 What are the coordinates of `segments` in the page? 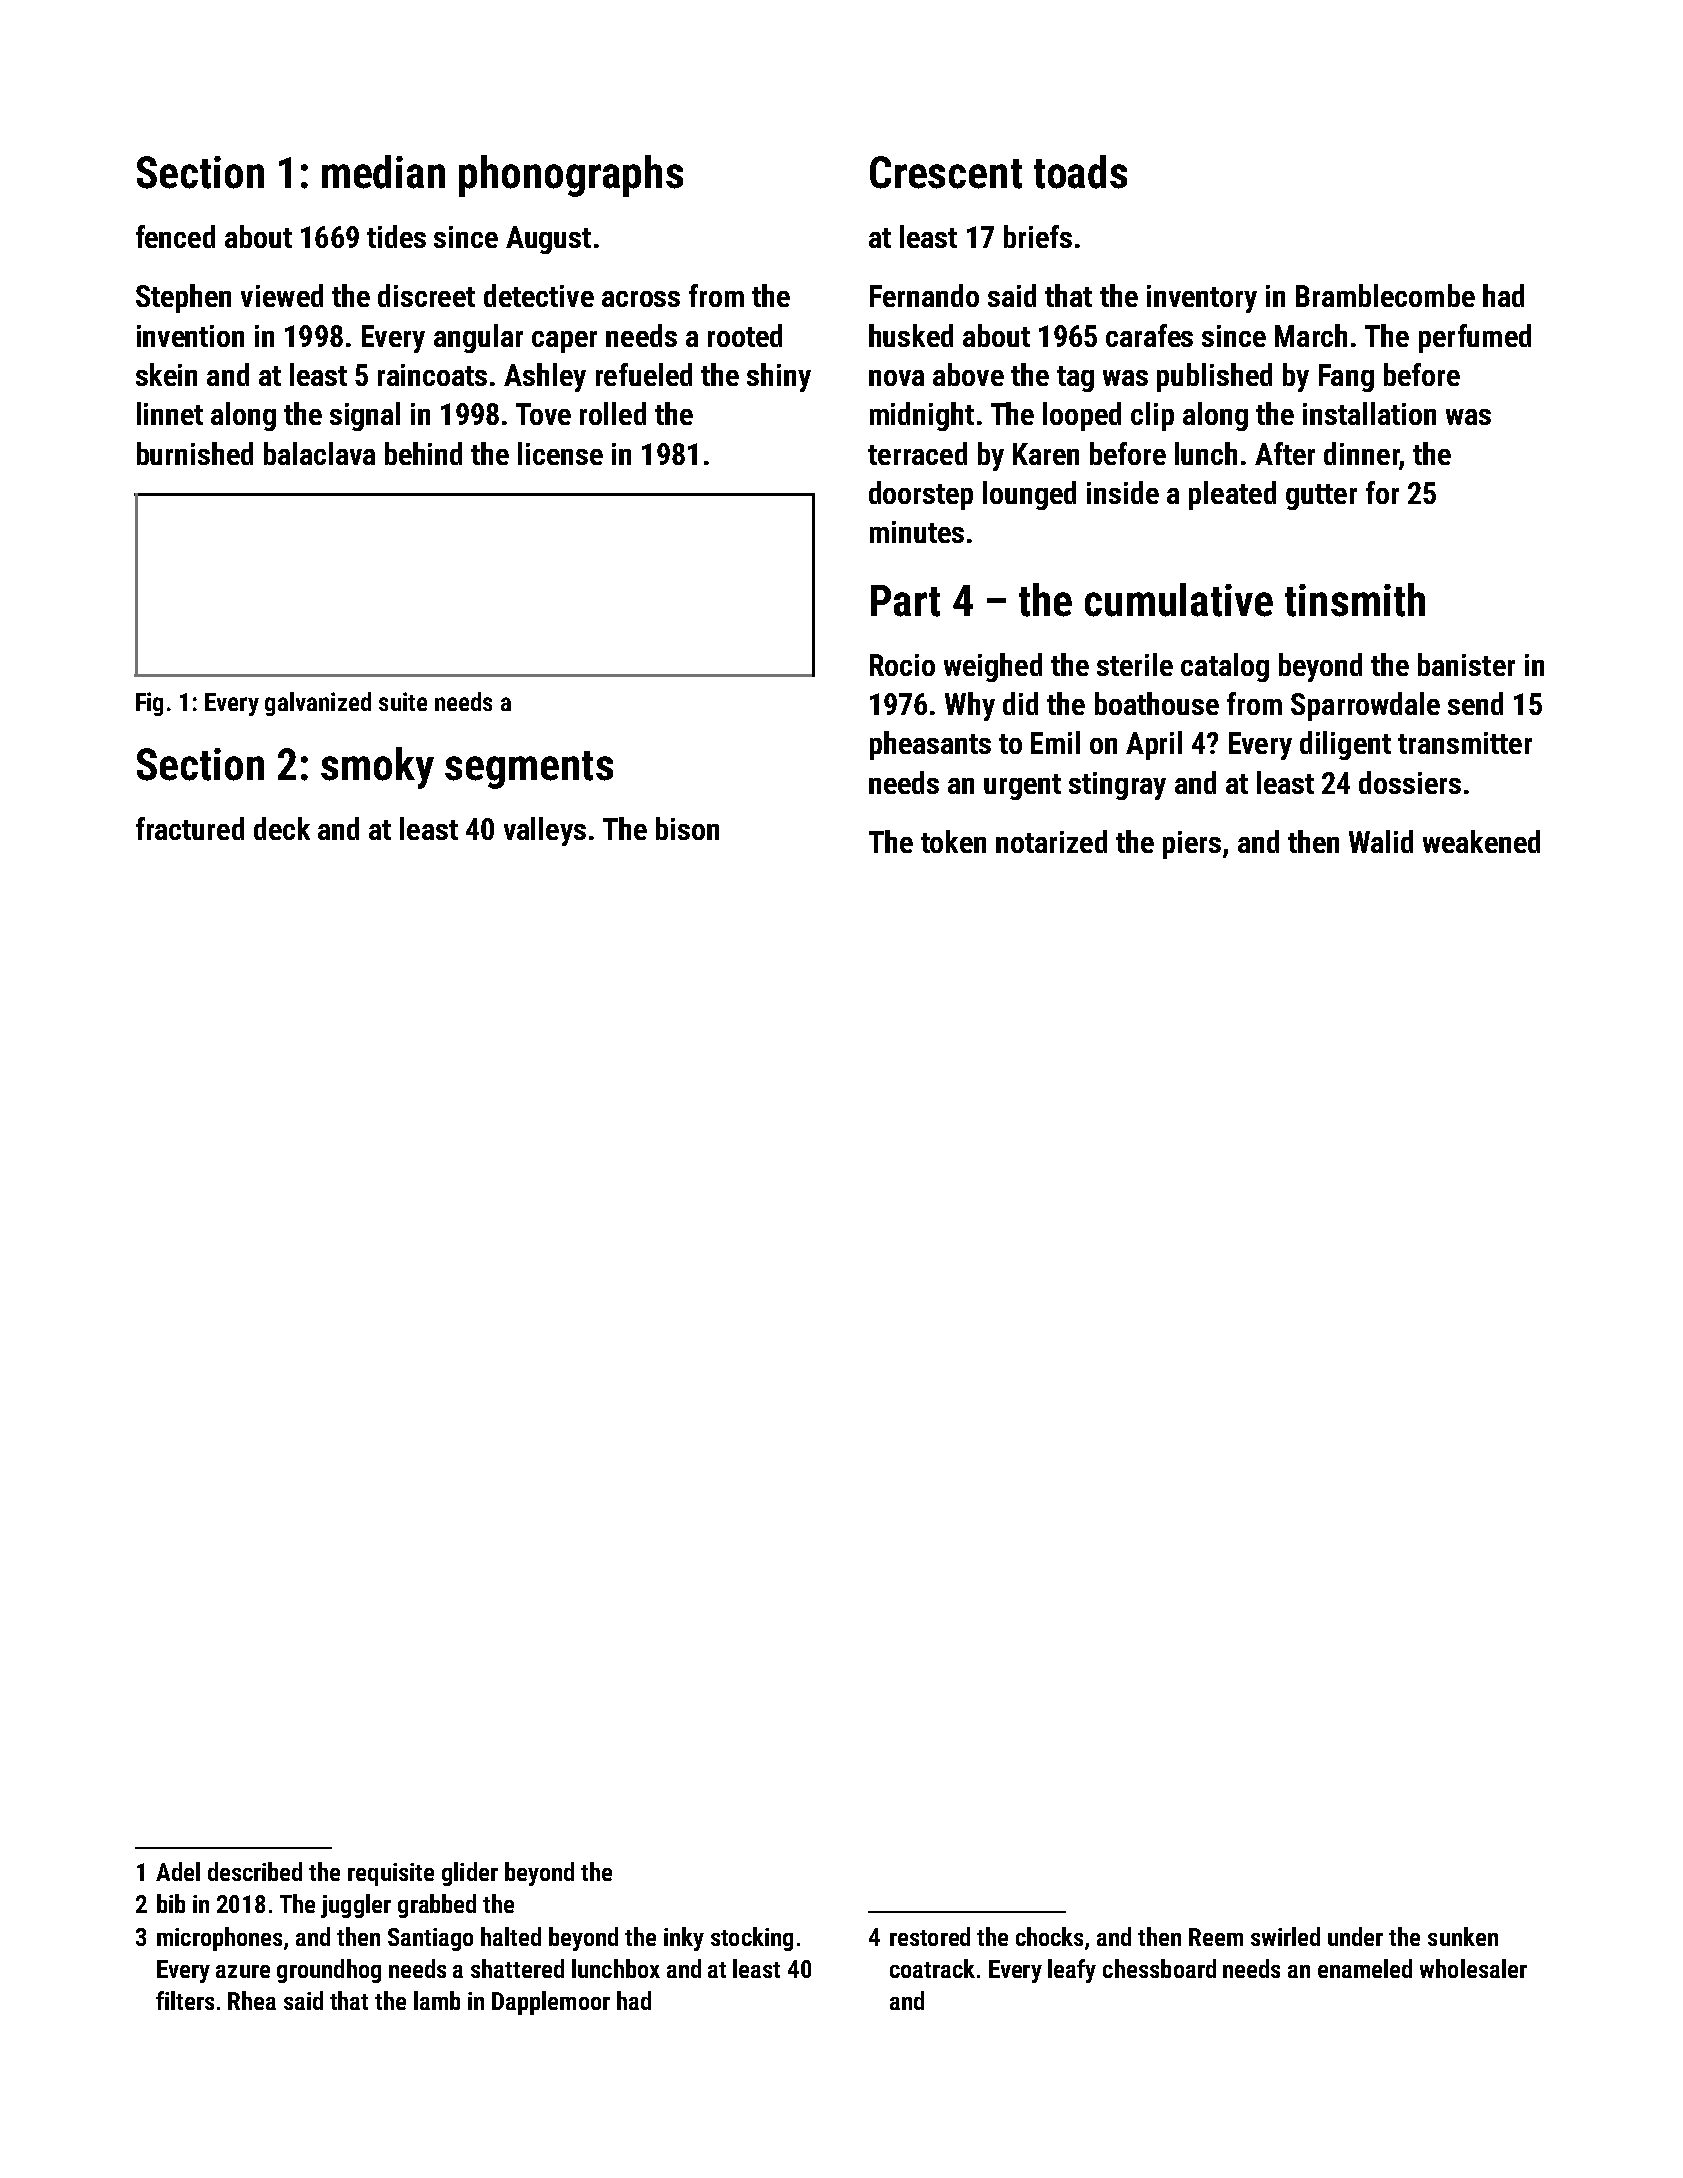 It's located at (529, 770).
